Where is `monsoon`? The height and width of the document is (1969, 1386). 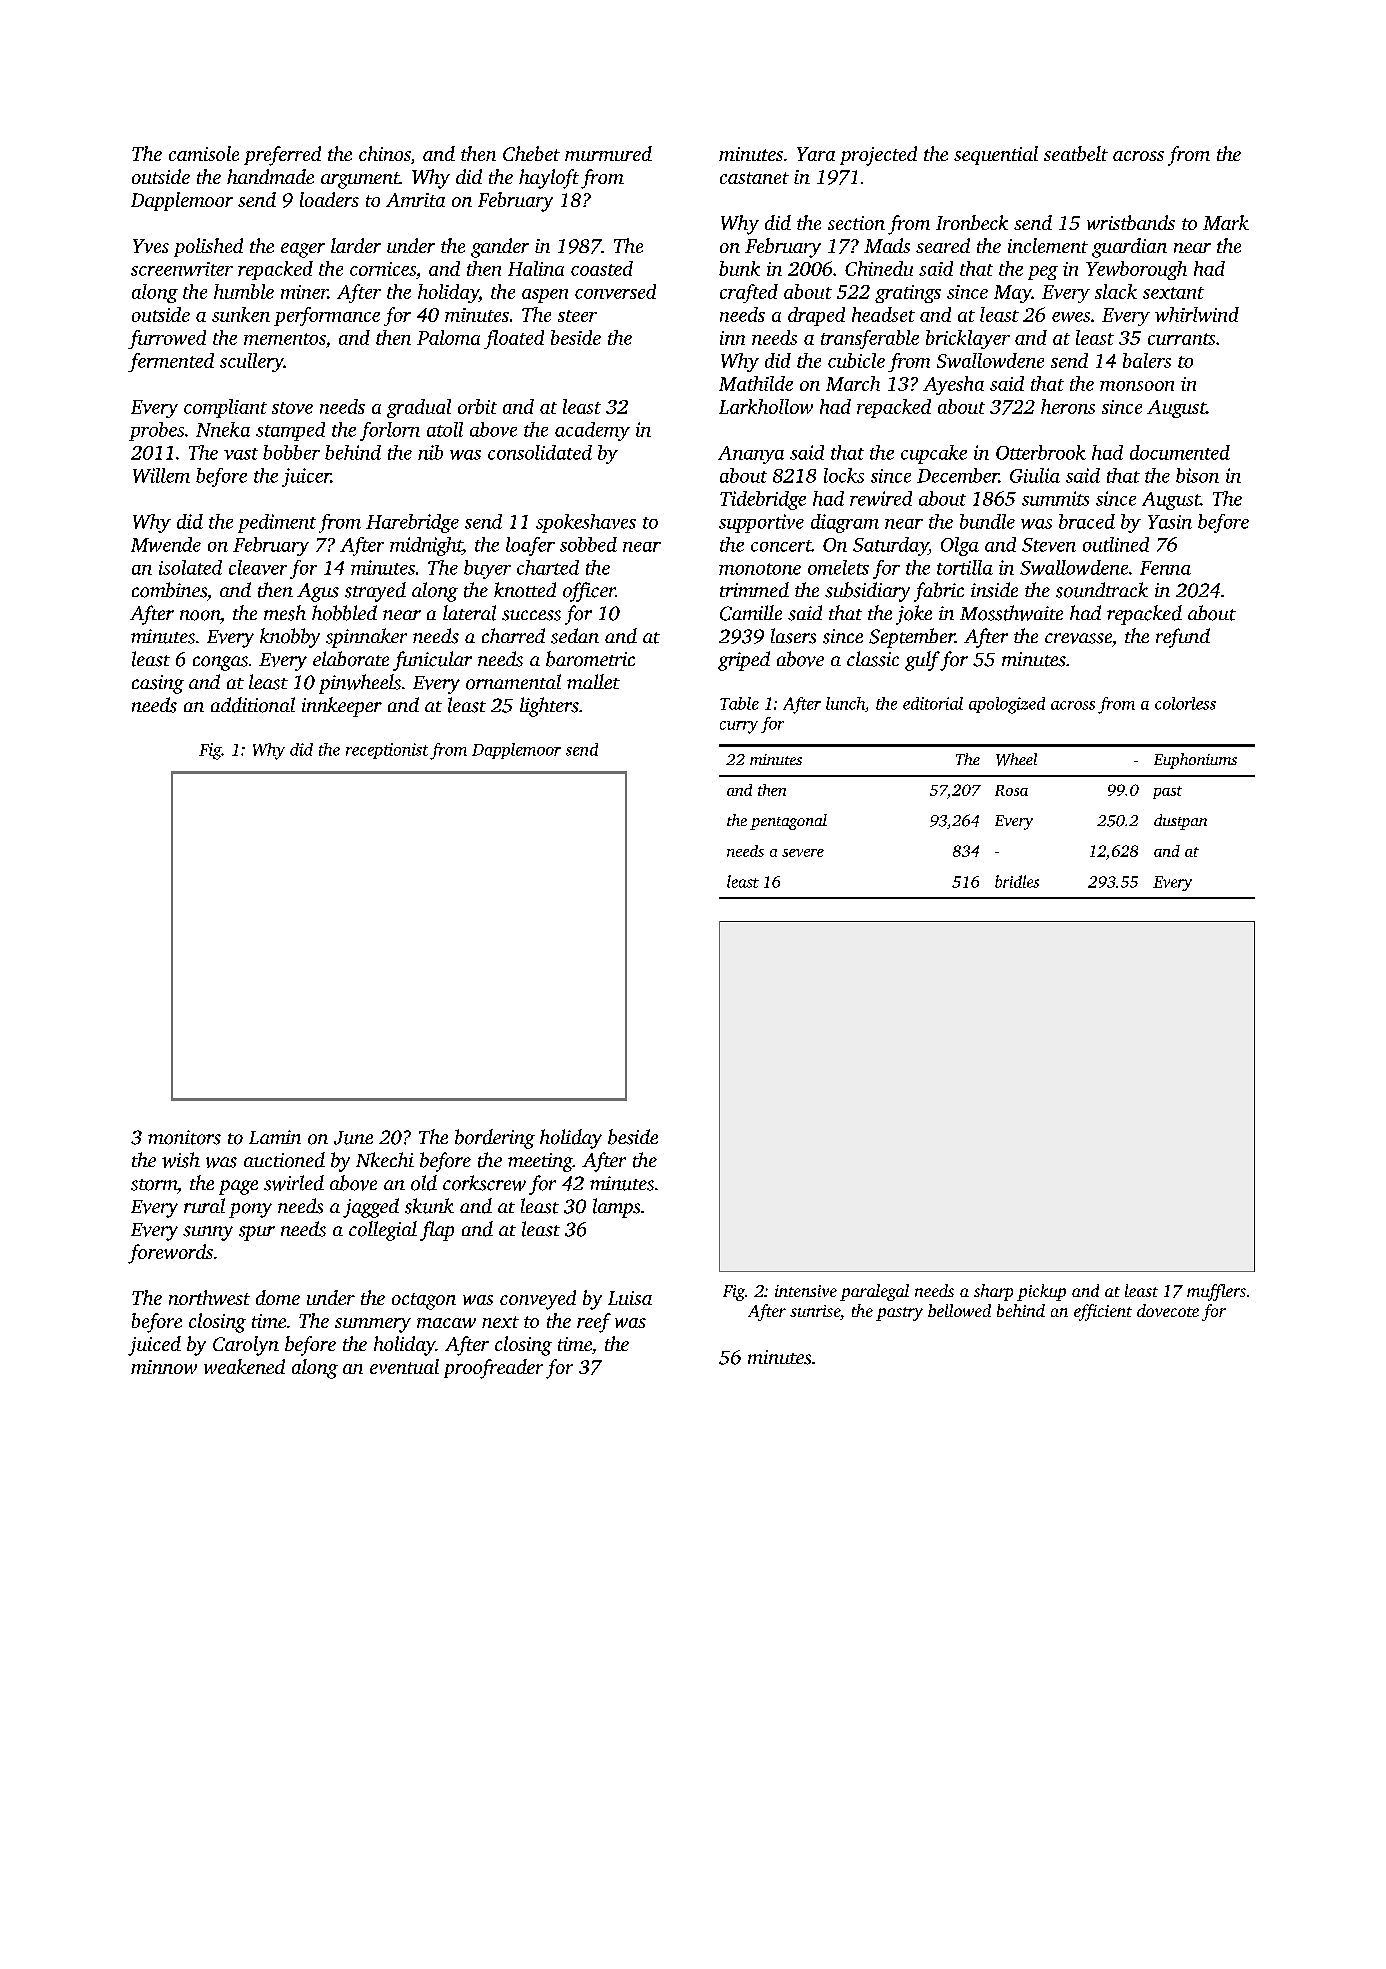 monsoon is located at coordinates (1137, 386).
